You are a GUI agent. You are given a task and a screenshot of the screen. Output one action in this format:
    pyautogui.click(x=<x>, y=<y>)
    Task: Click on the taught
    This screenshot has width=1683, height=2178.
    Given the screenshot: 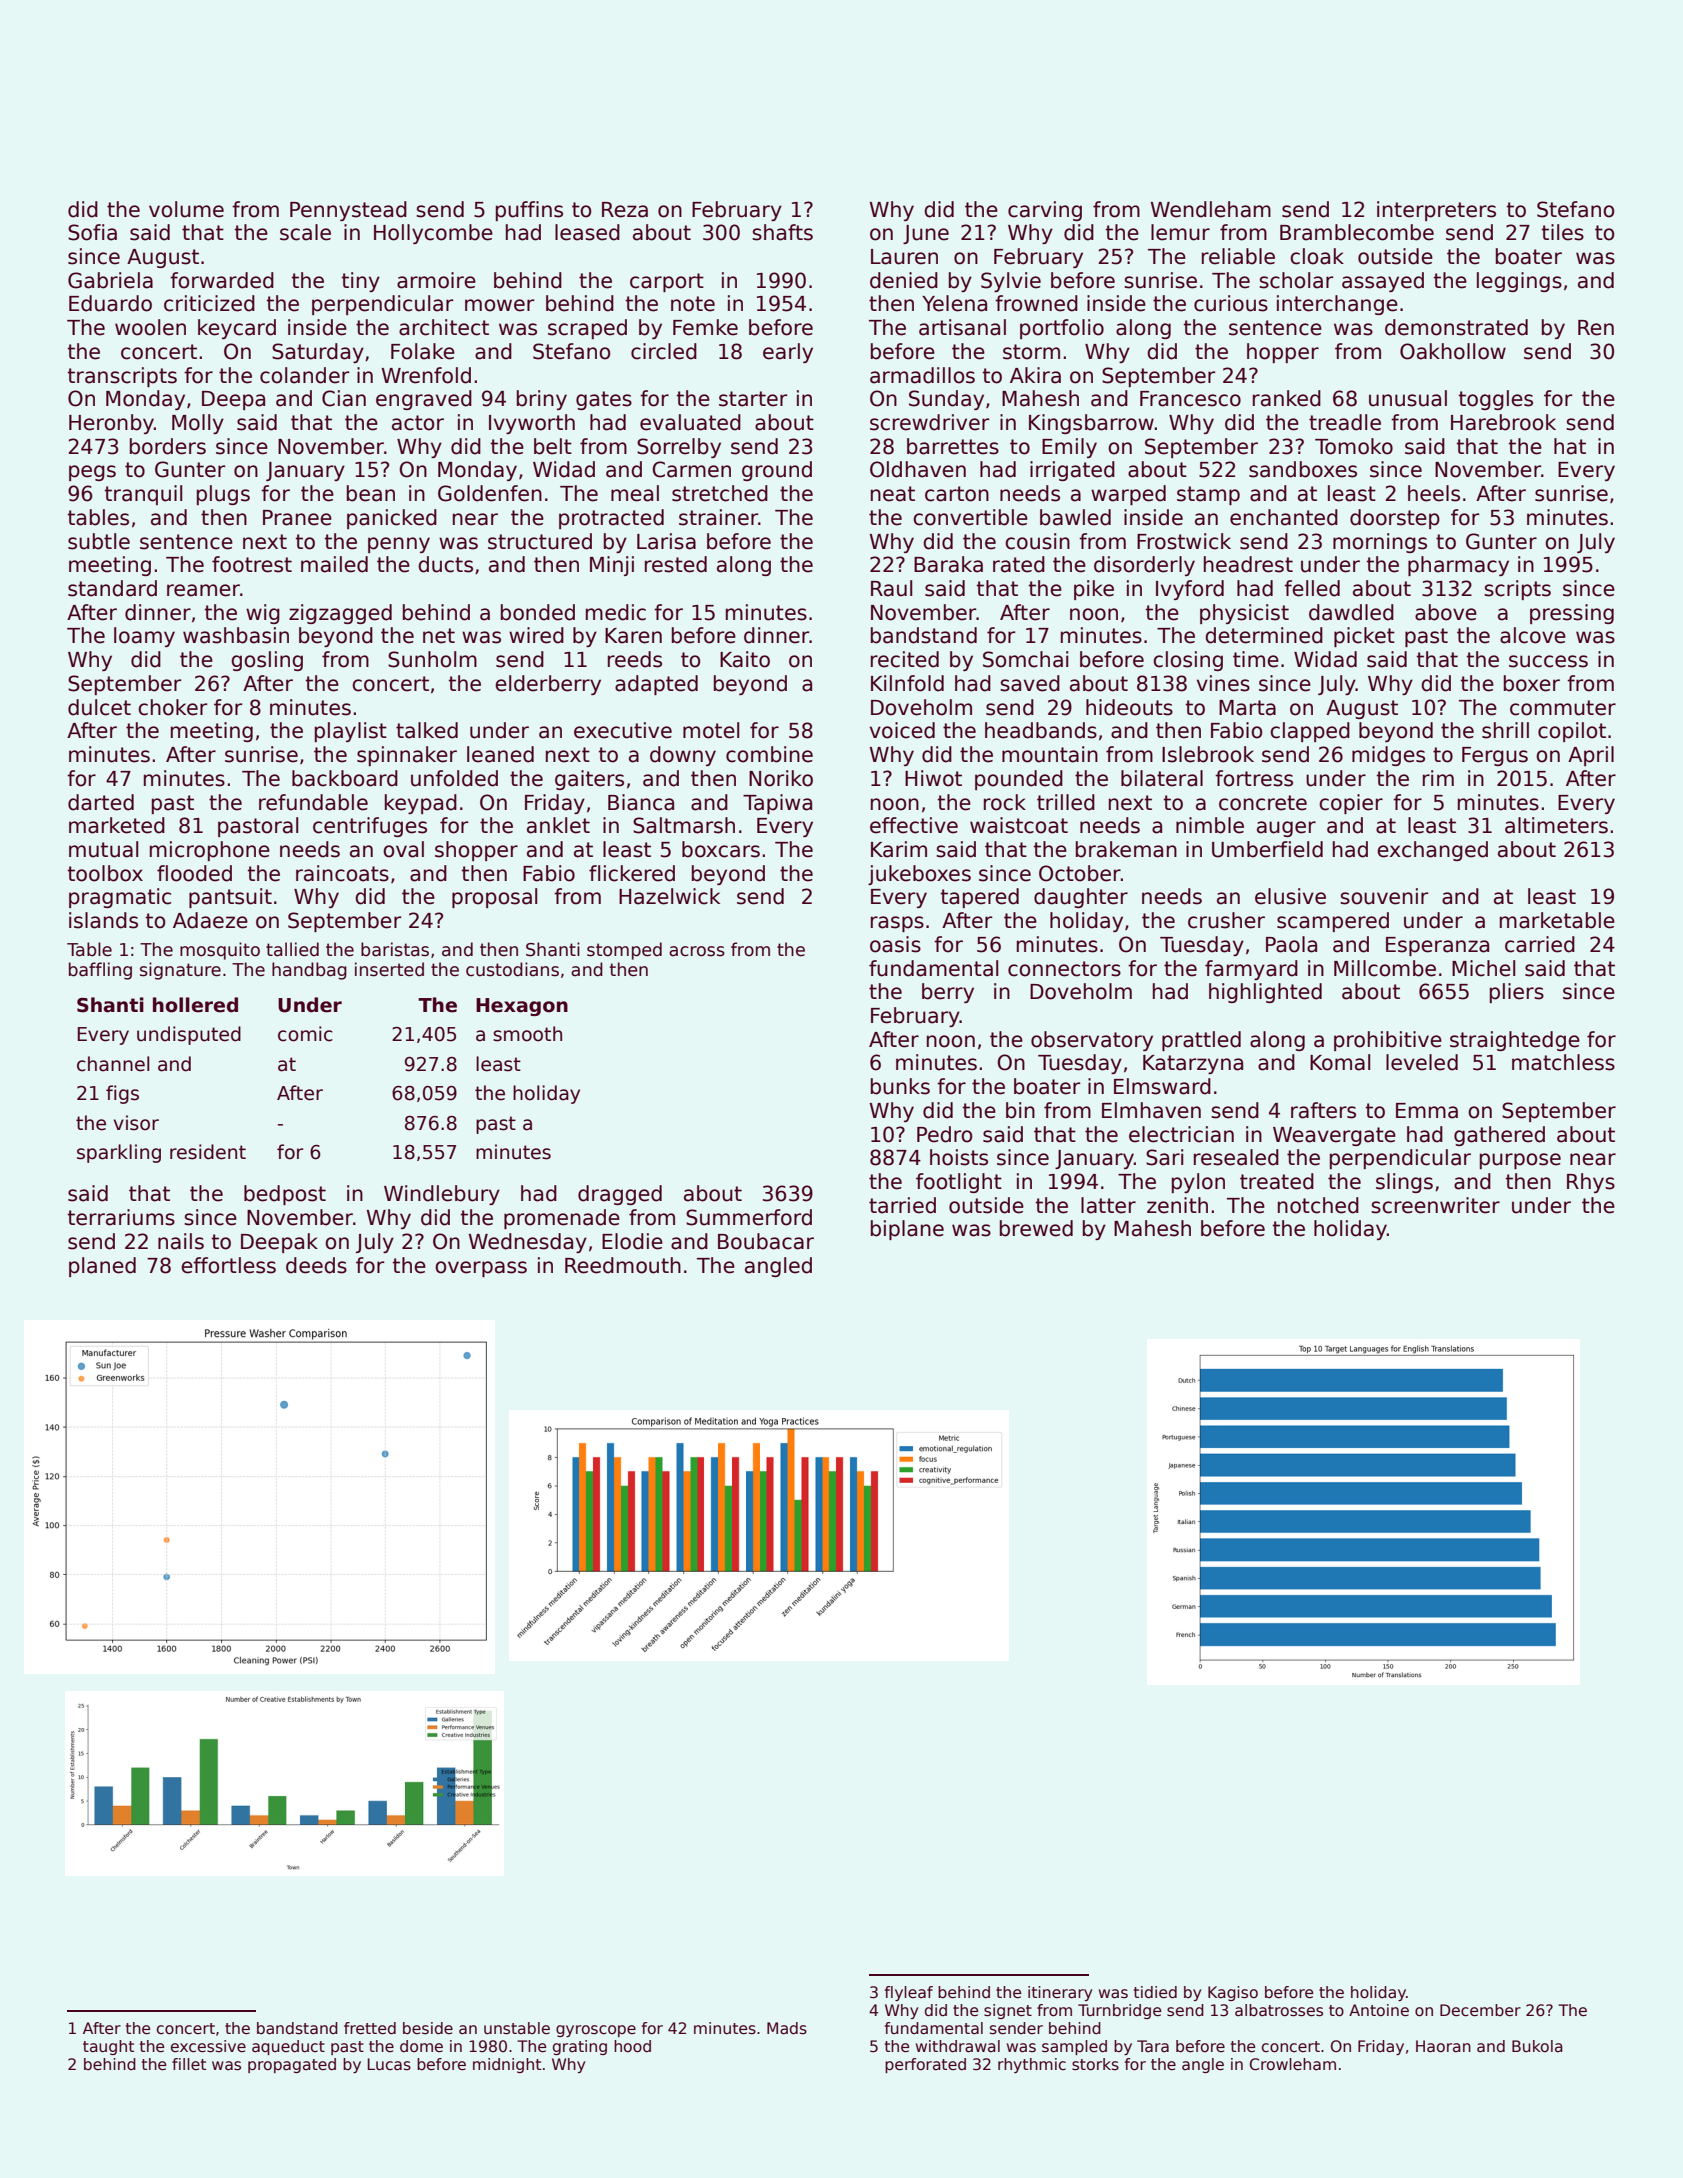 What is the action you would take?
    pyautogui.click(x=108, y=2047)
